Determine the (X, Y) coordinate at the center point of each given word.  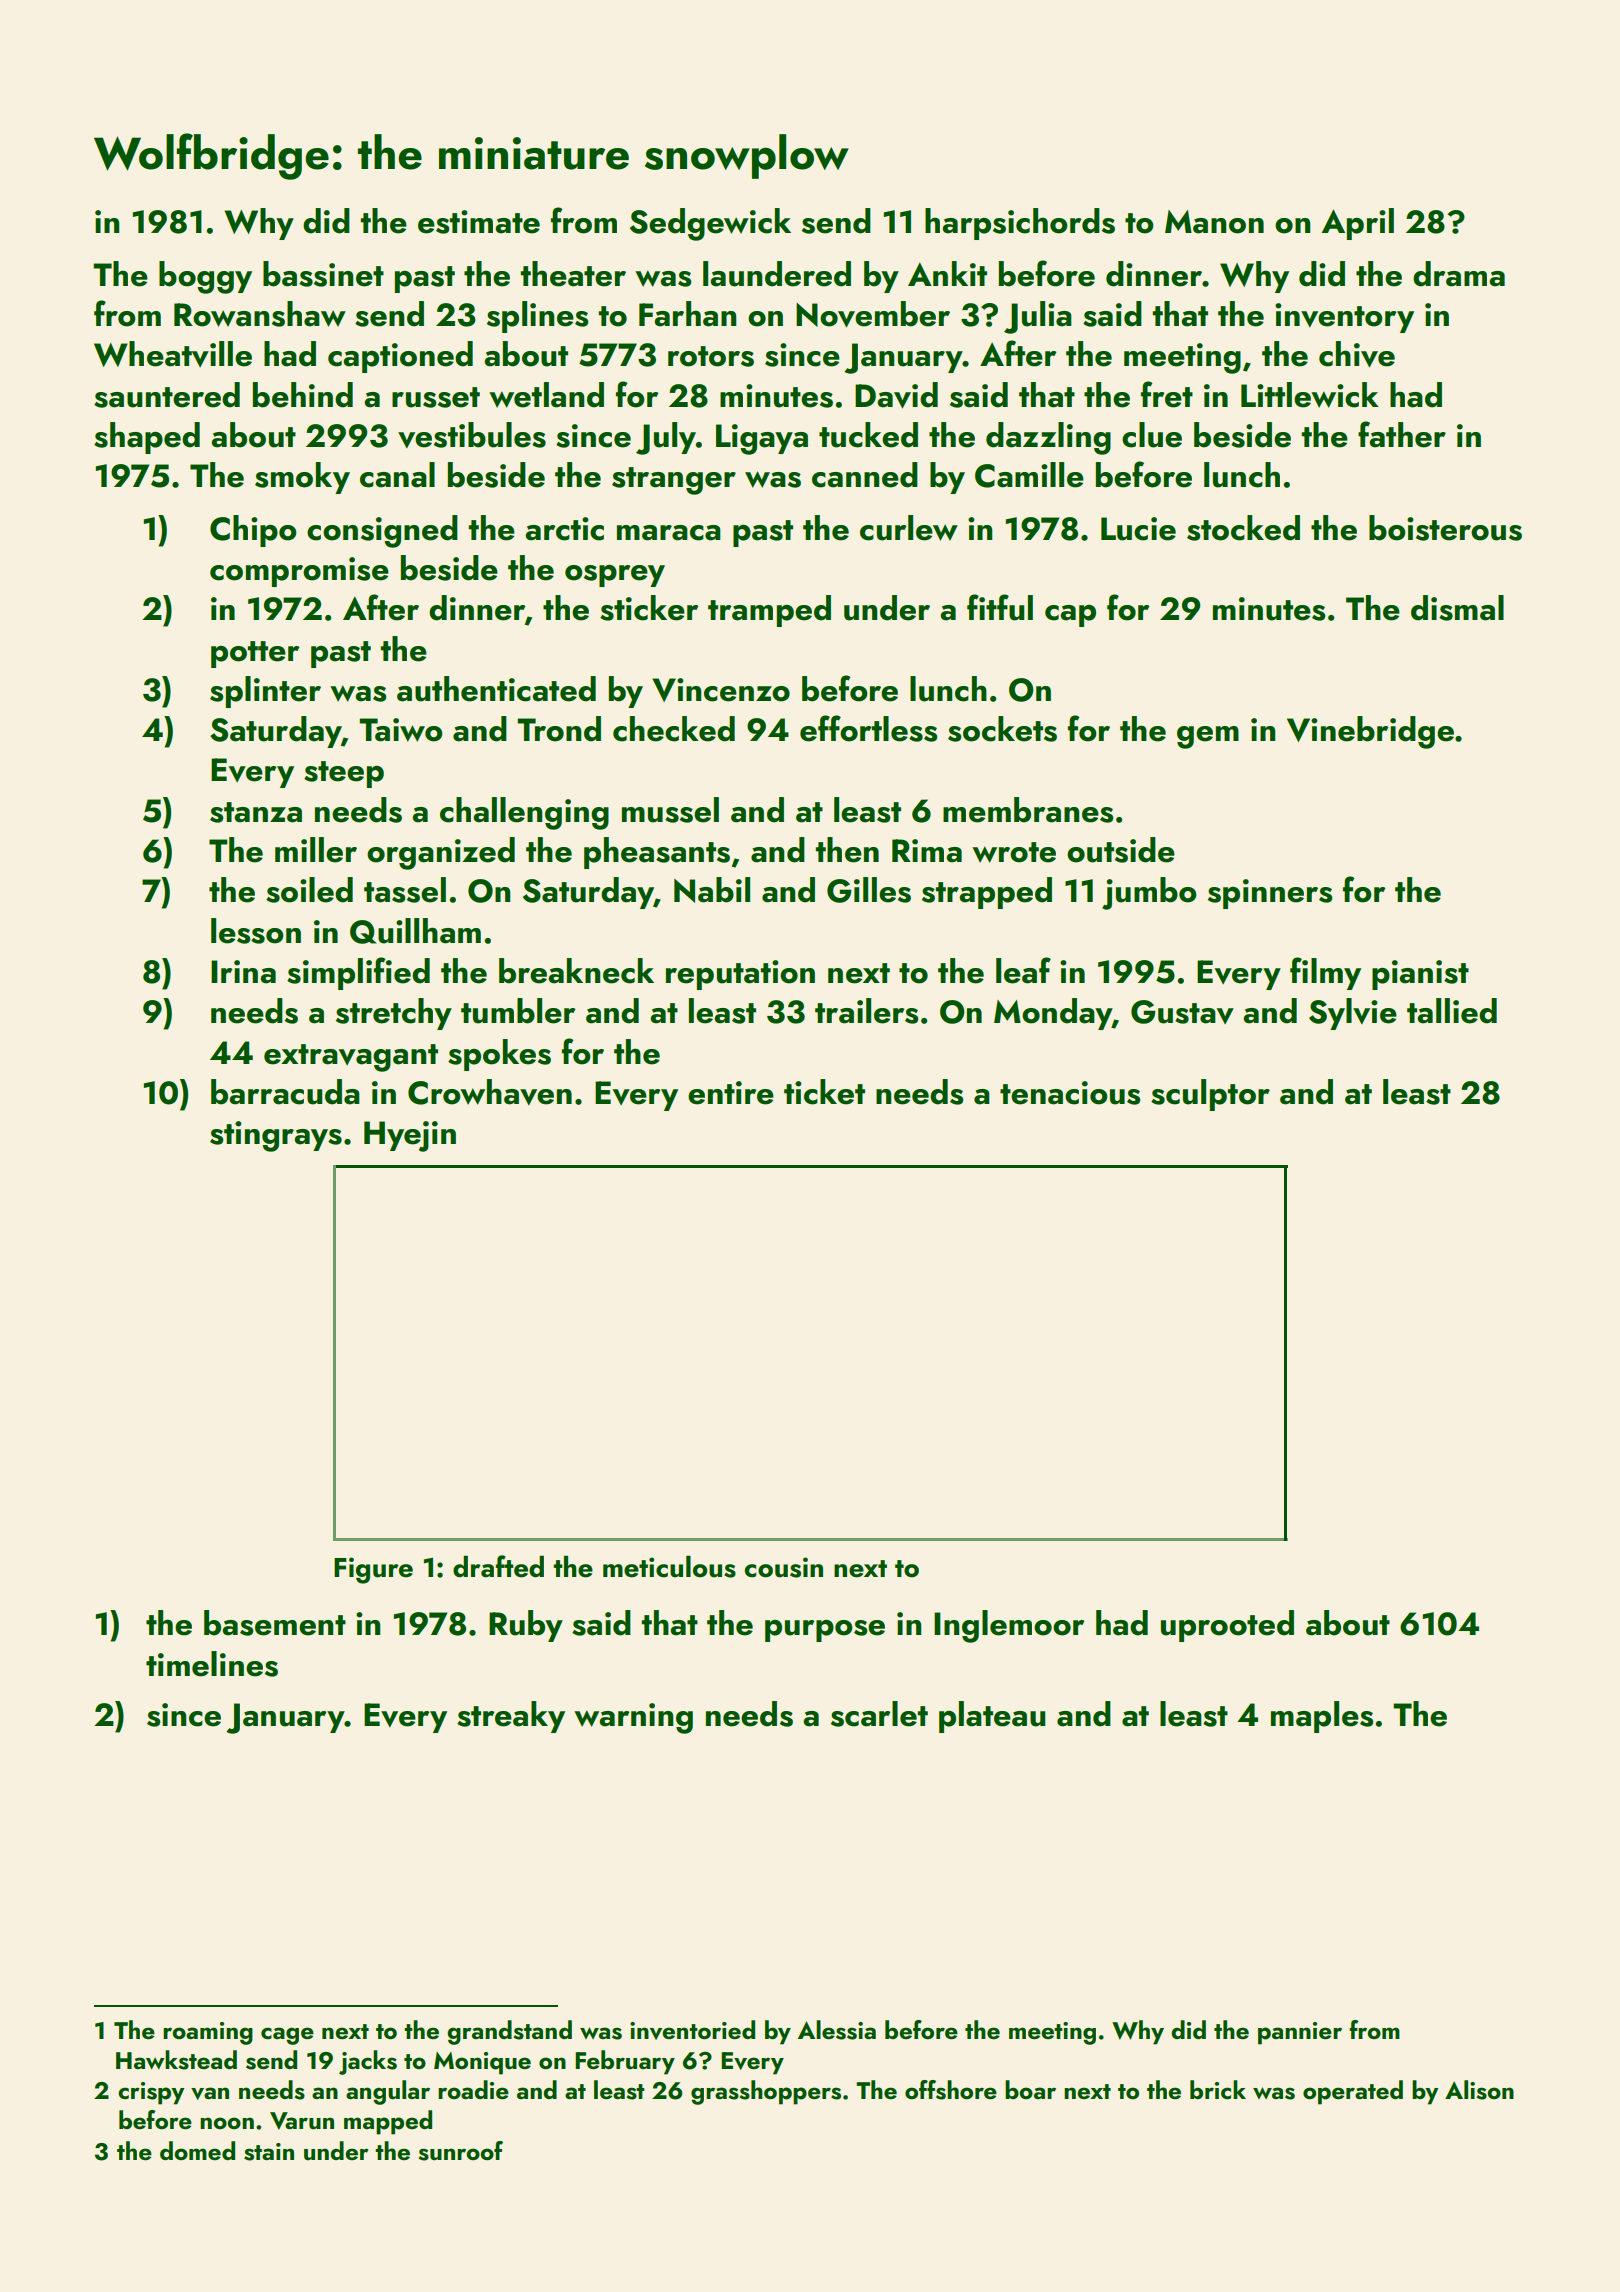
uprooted (1227, 1626)
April (1358, 224)
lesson (256, 931)
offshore (951, 2090)
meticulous (669, 1566)
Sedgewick (710, 224)
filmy (1325, 973)
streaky (511, 1717)
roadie (473, 2089)
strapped (987, 893)
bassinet (323, 274)
